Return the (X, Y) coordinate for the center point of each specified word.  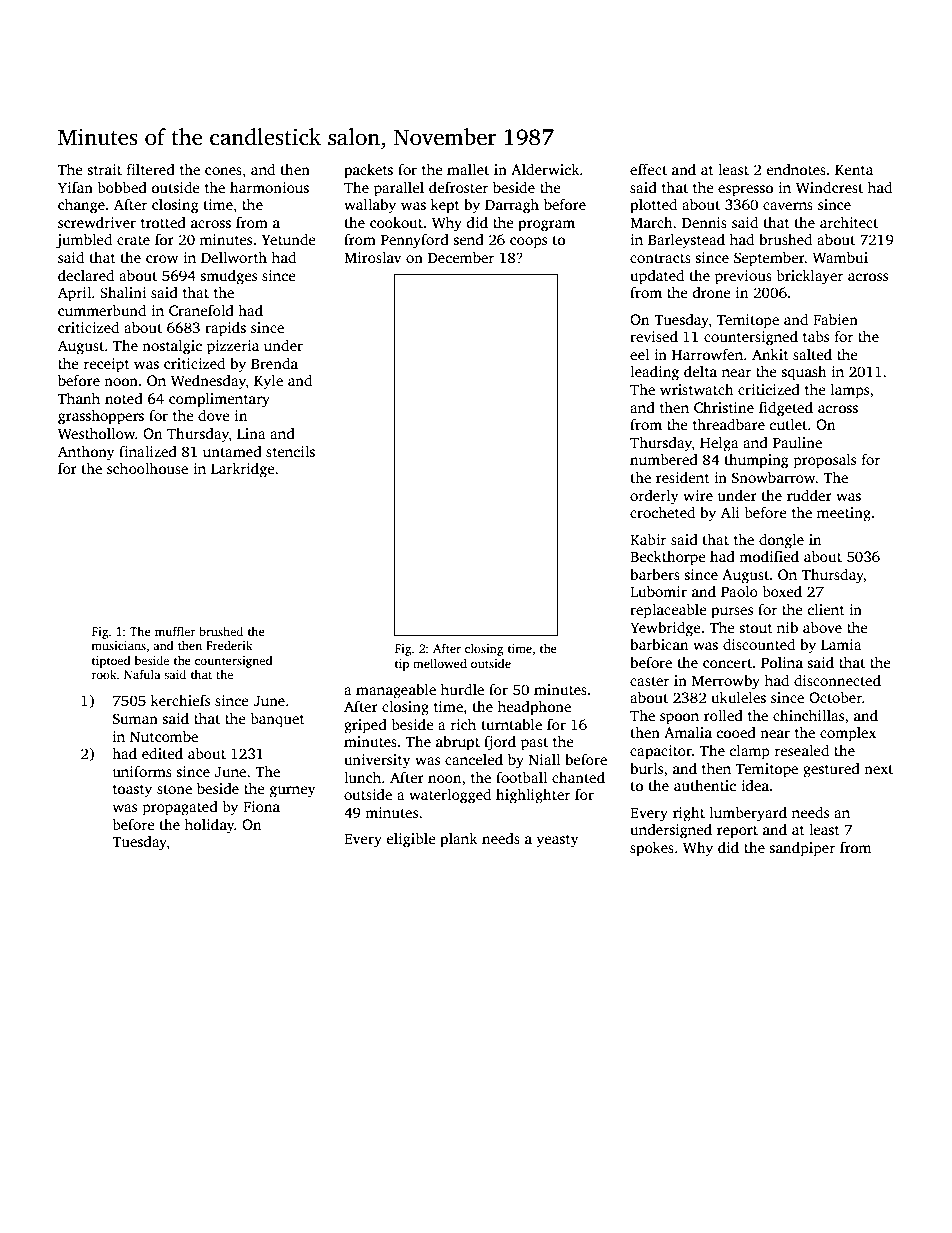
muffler (175, 631)
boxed (782, 591)
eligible (411, 840)
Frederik (229, 645)
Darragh (512, 206)
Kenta (854, 170)
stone (174, 789)
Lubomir (658, 591)
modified (769, 556)
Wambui (840, 257)
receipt (106, 365)
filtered (151, 169)
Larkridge (243, 470)
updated (657, 277)
